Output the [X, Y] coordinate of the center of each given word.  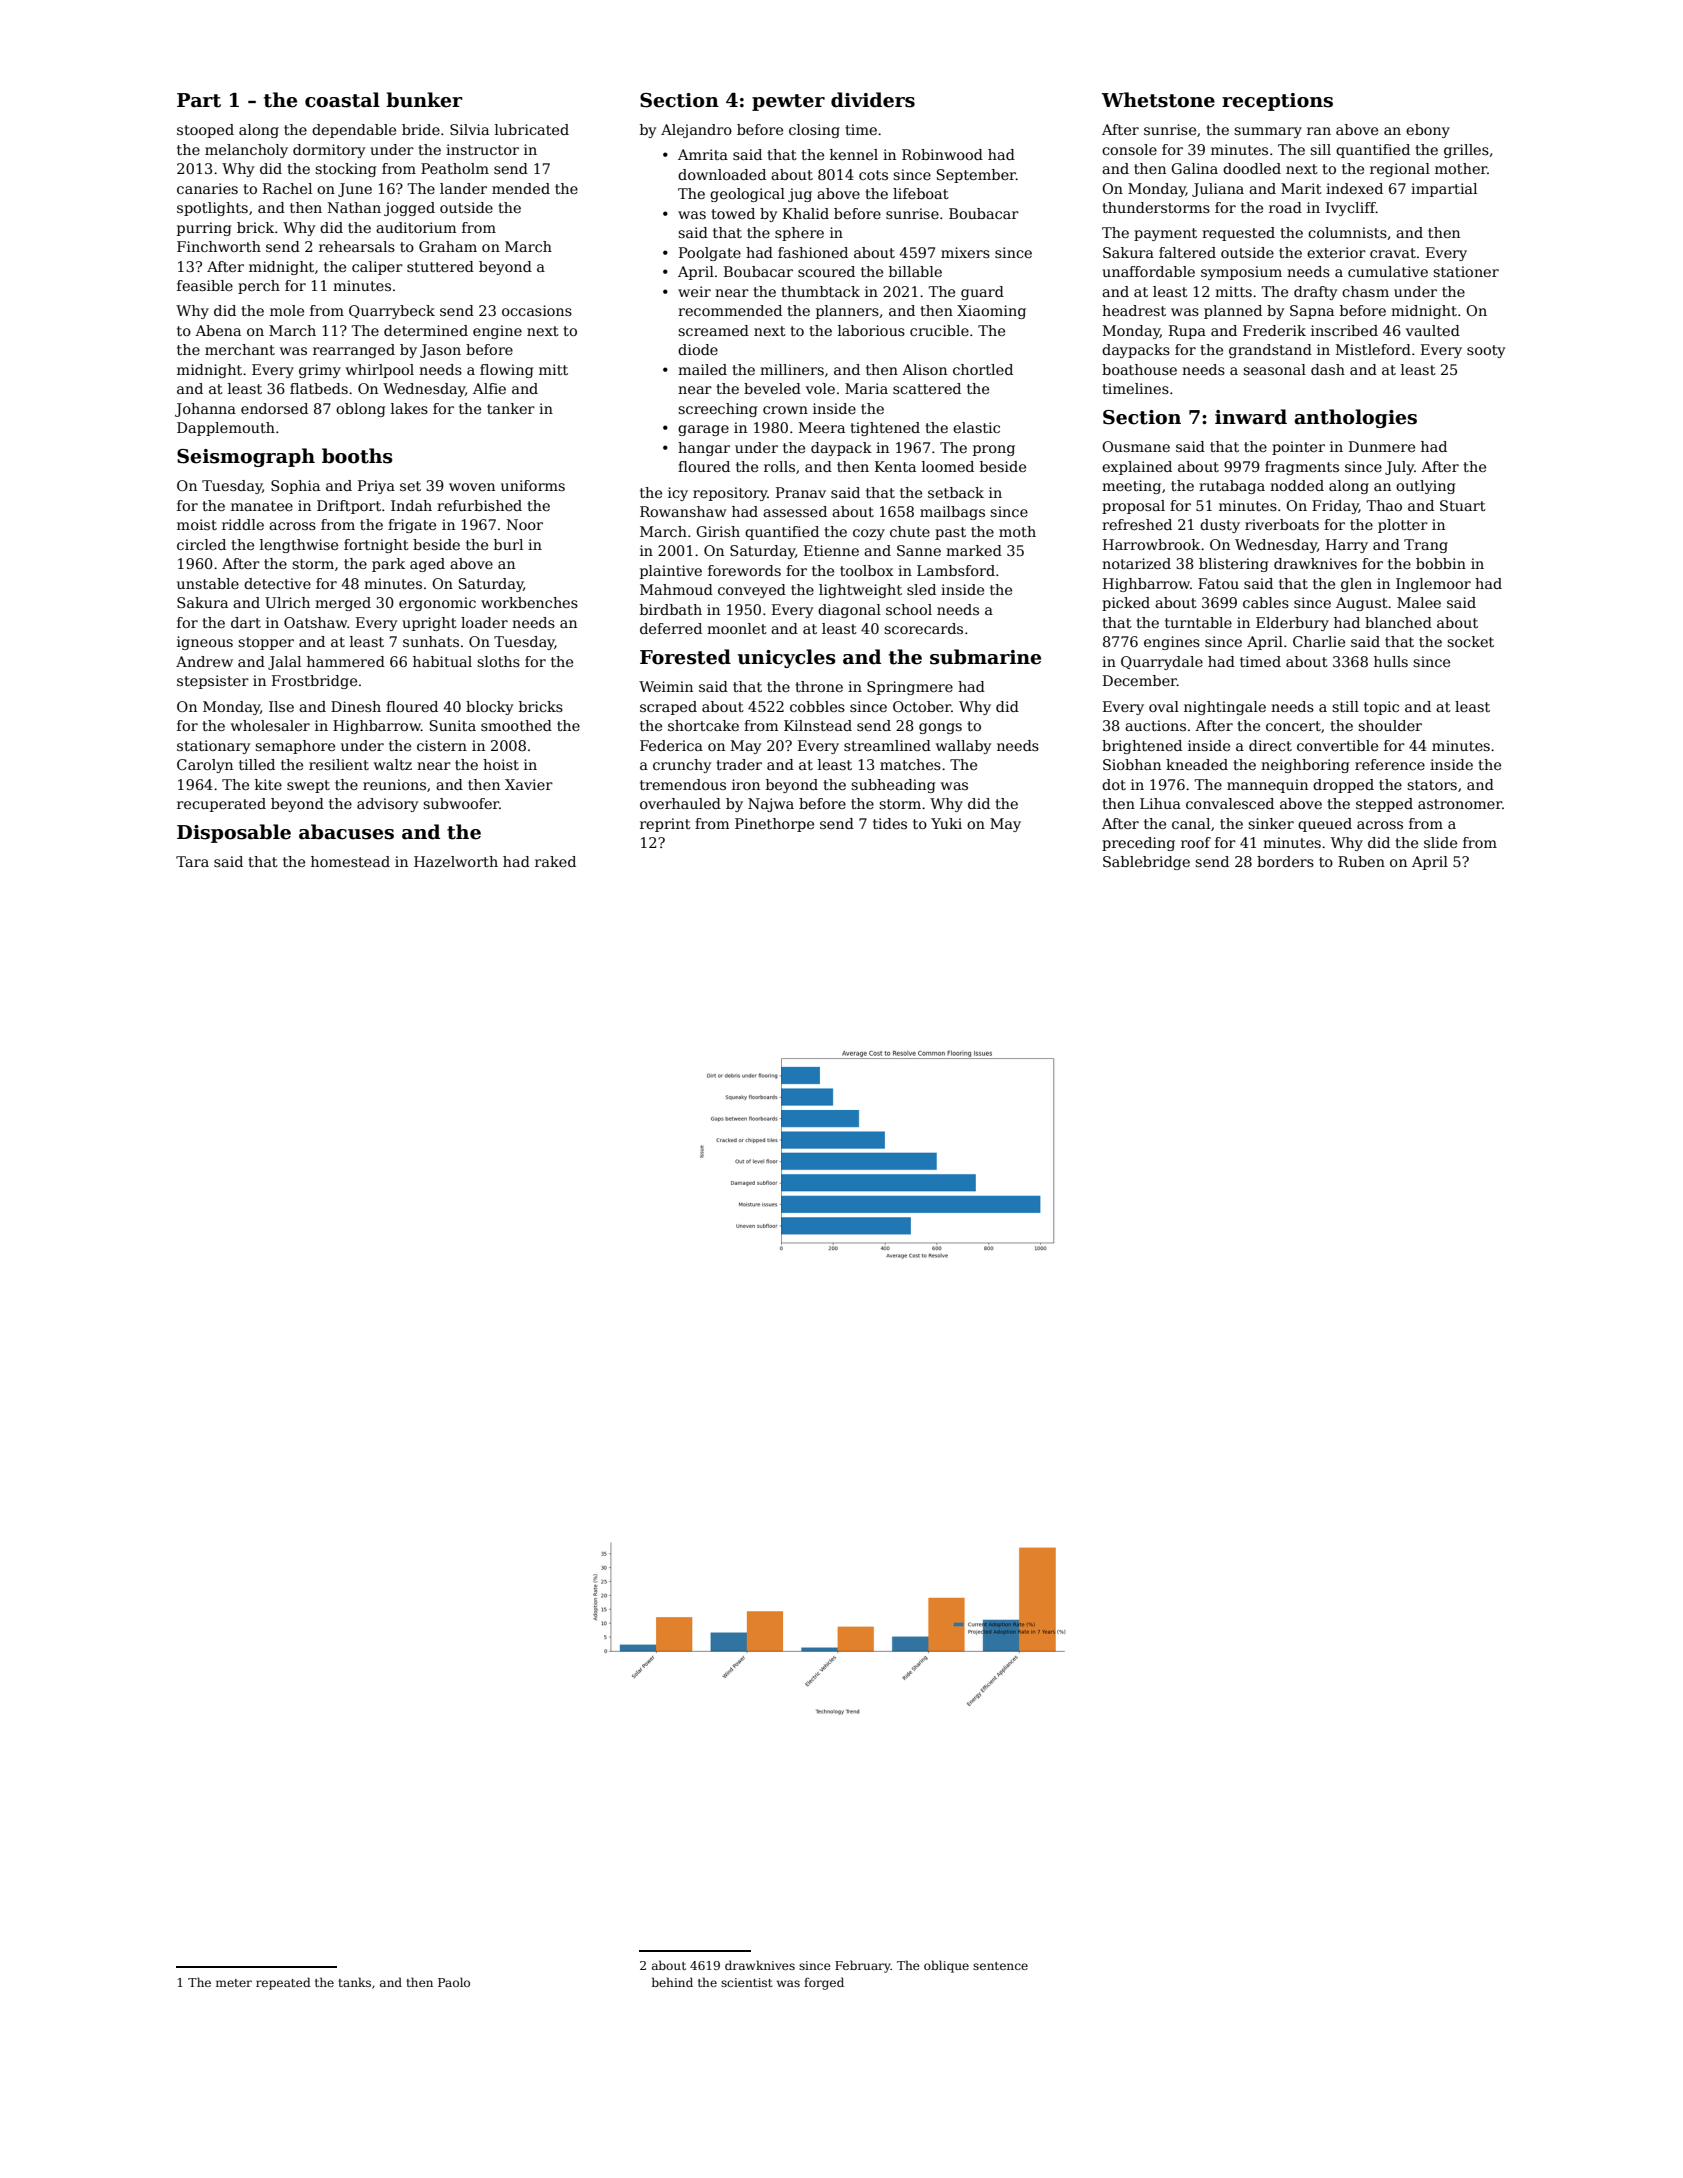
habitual [442, 661]
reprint [665, 825]
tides [890, 823]
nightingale [1225, 708]
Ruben [1361, 861]
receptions [1277, 102]
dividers [873, 100]
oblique [946, 1966]
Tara [192, 861]
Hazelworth [456, 861]
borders [1285, 861]
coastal [342, 100]
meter [234, 1983]
